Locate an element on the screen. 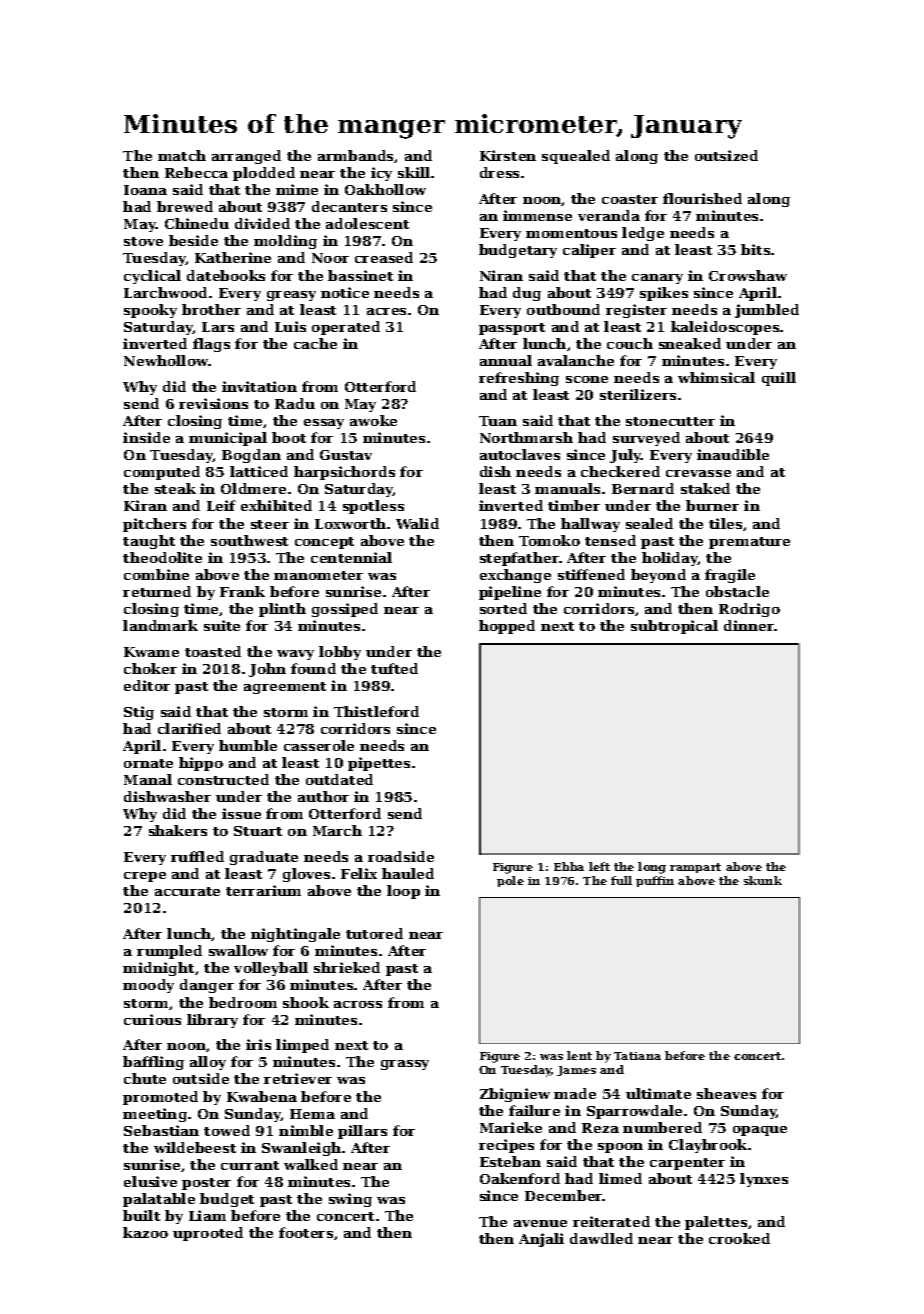 This screenshot has width=924, height=1314. lent is located at coordinates (579, 1055).
